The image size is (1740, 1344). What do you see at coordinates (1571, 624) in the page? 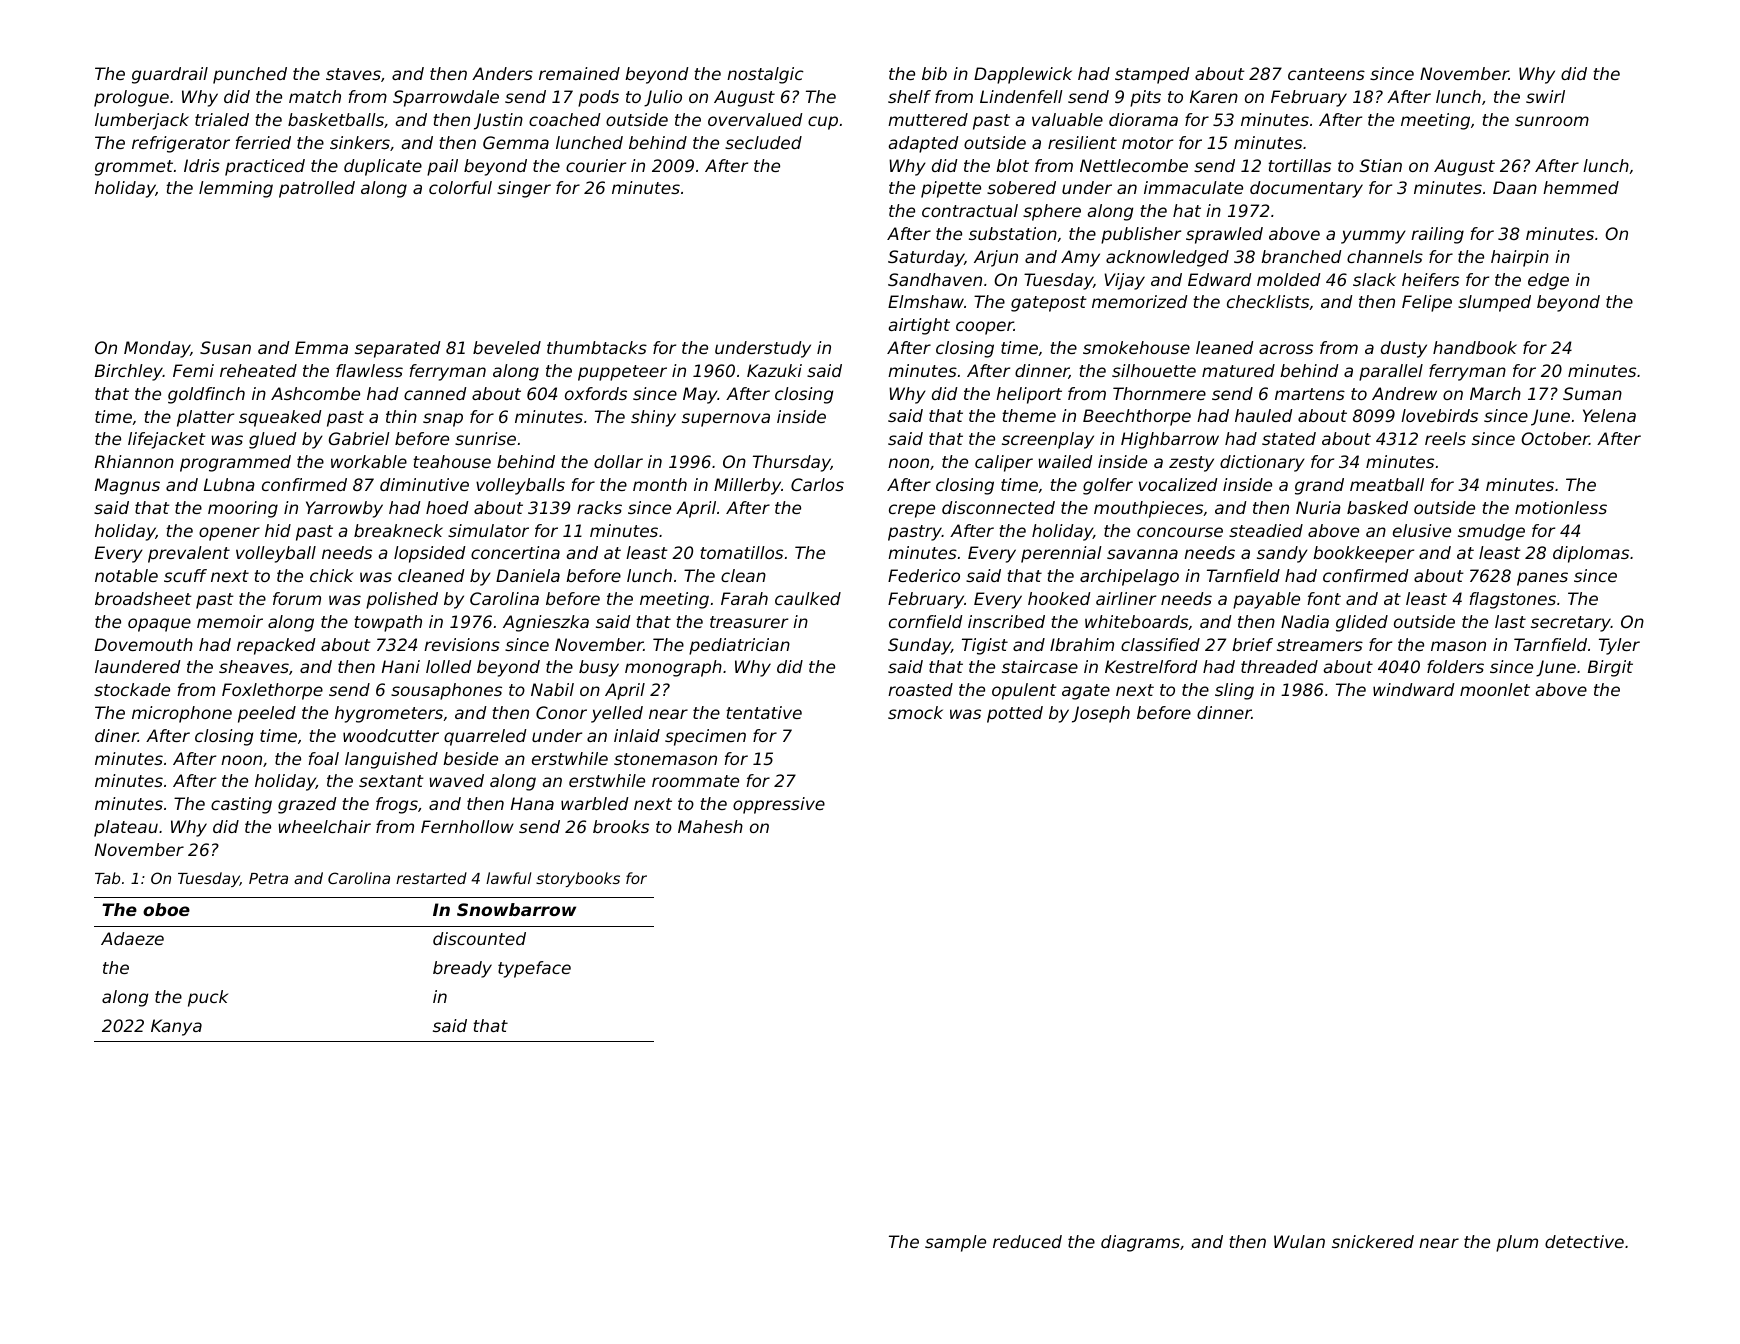
I see `secretary` at bounding box center [1571, 624].
